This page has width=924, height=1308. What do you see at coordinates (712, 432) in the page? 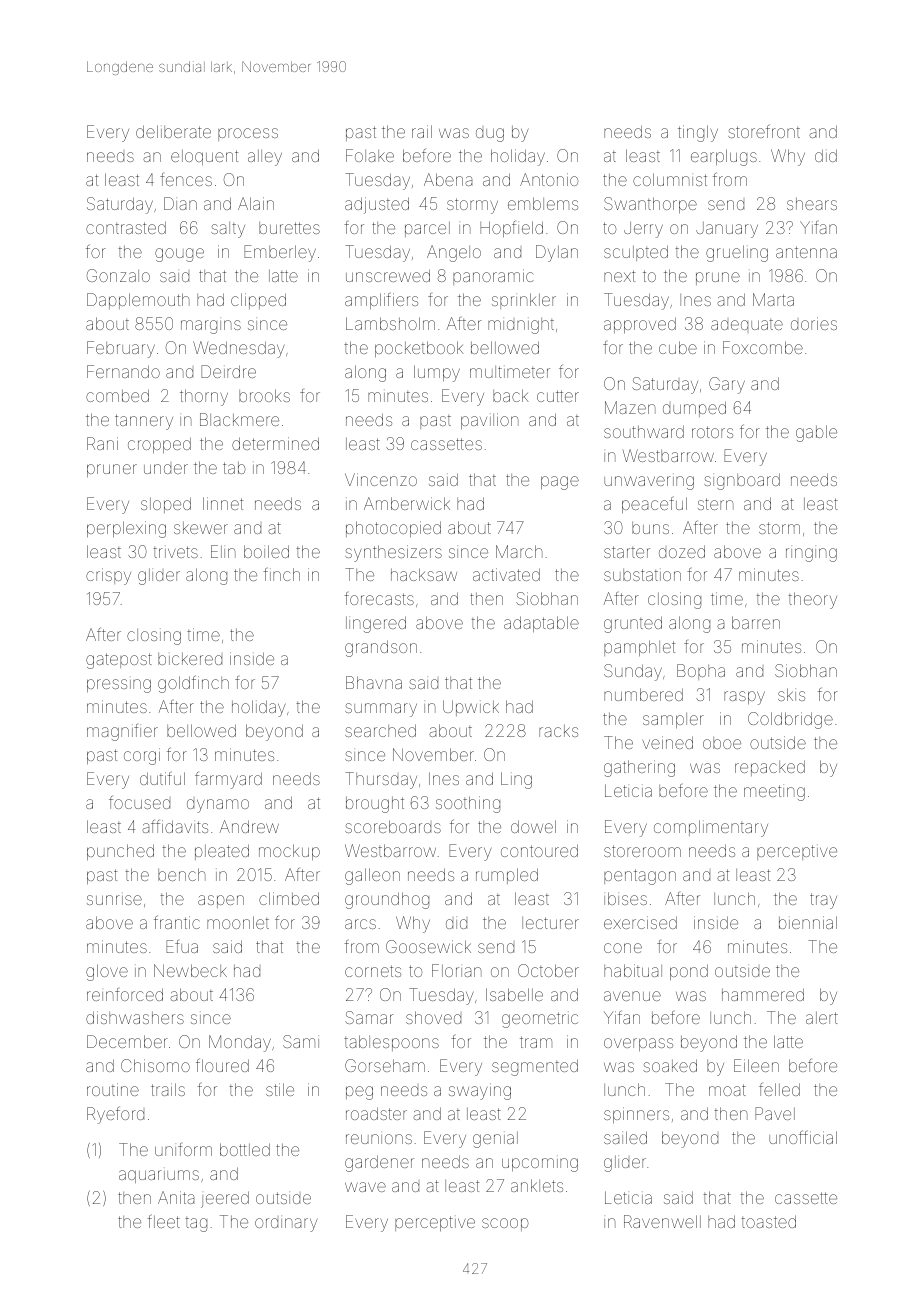
I see `rotors` at bounding box center [712, 432].
